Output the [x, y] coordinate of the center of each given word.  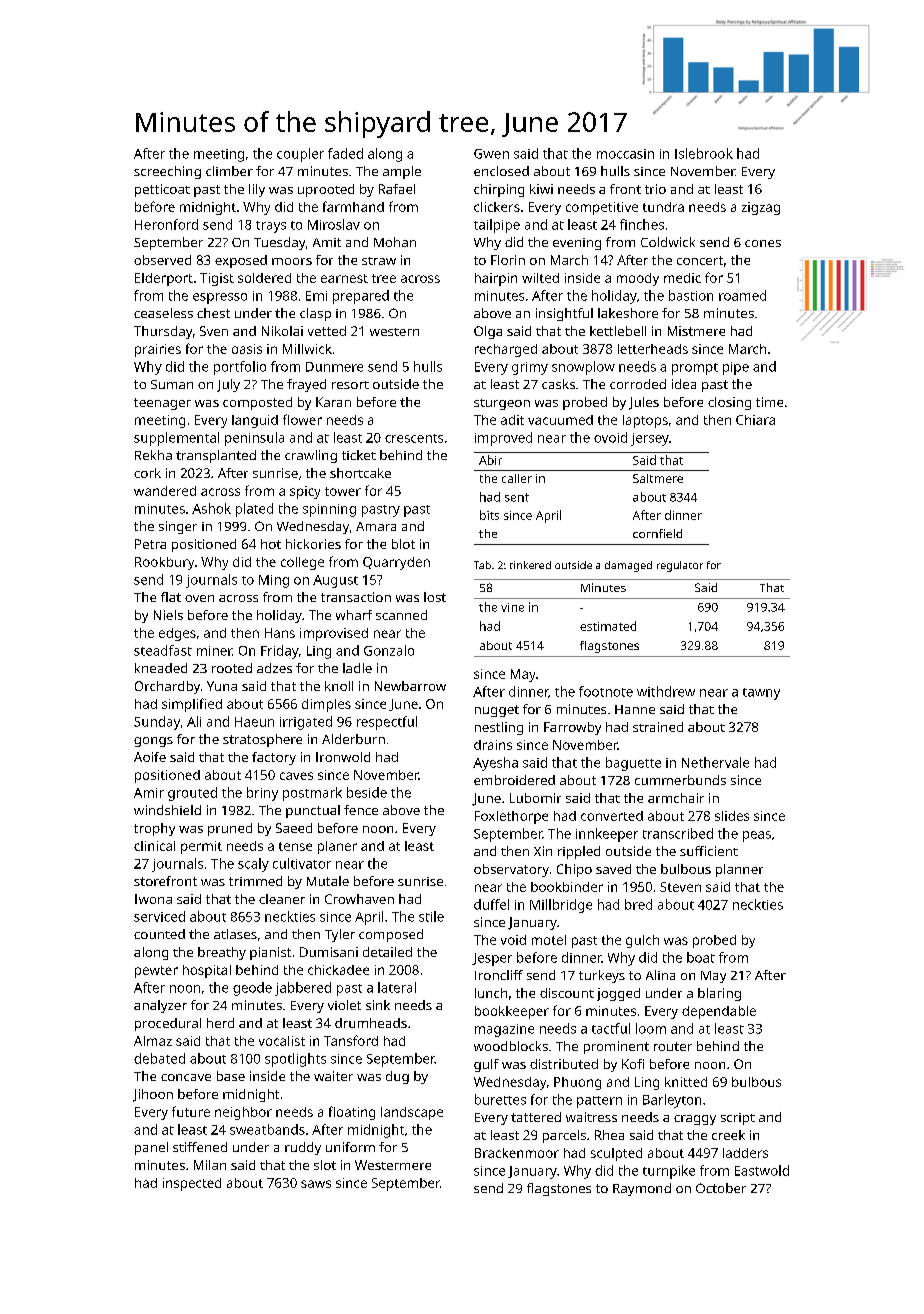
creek [728, 1135]
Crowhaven [359, 899]
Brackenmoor [517, 1153]
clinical [154, 846]
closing [729, 403]
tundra [663, 207]
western [394, 332]
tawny [761, 694]
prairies [158, 350]
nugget [497, 711]
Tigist [217, 279]
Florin [508, 260]
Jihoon [153, 1095]
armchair [676, 798]
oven [199, 598]
